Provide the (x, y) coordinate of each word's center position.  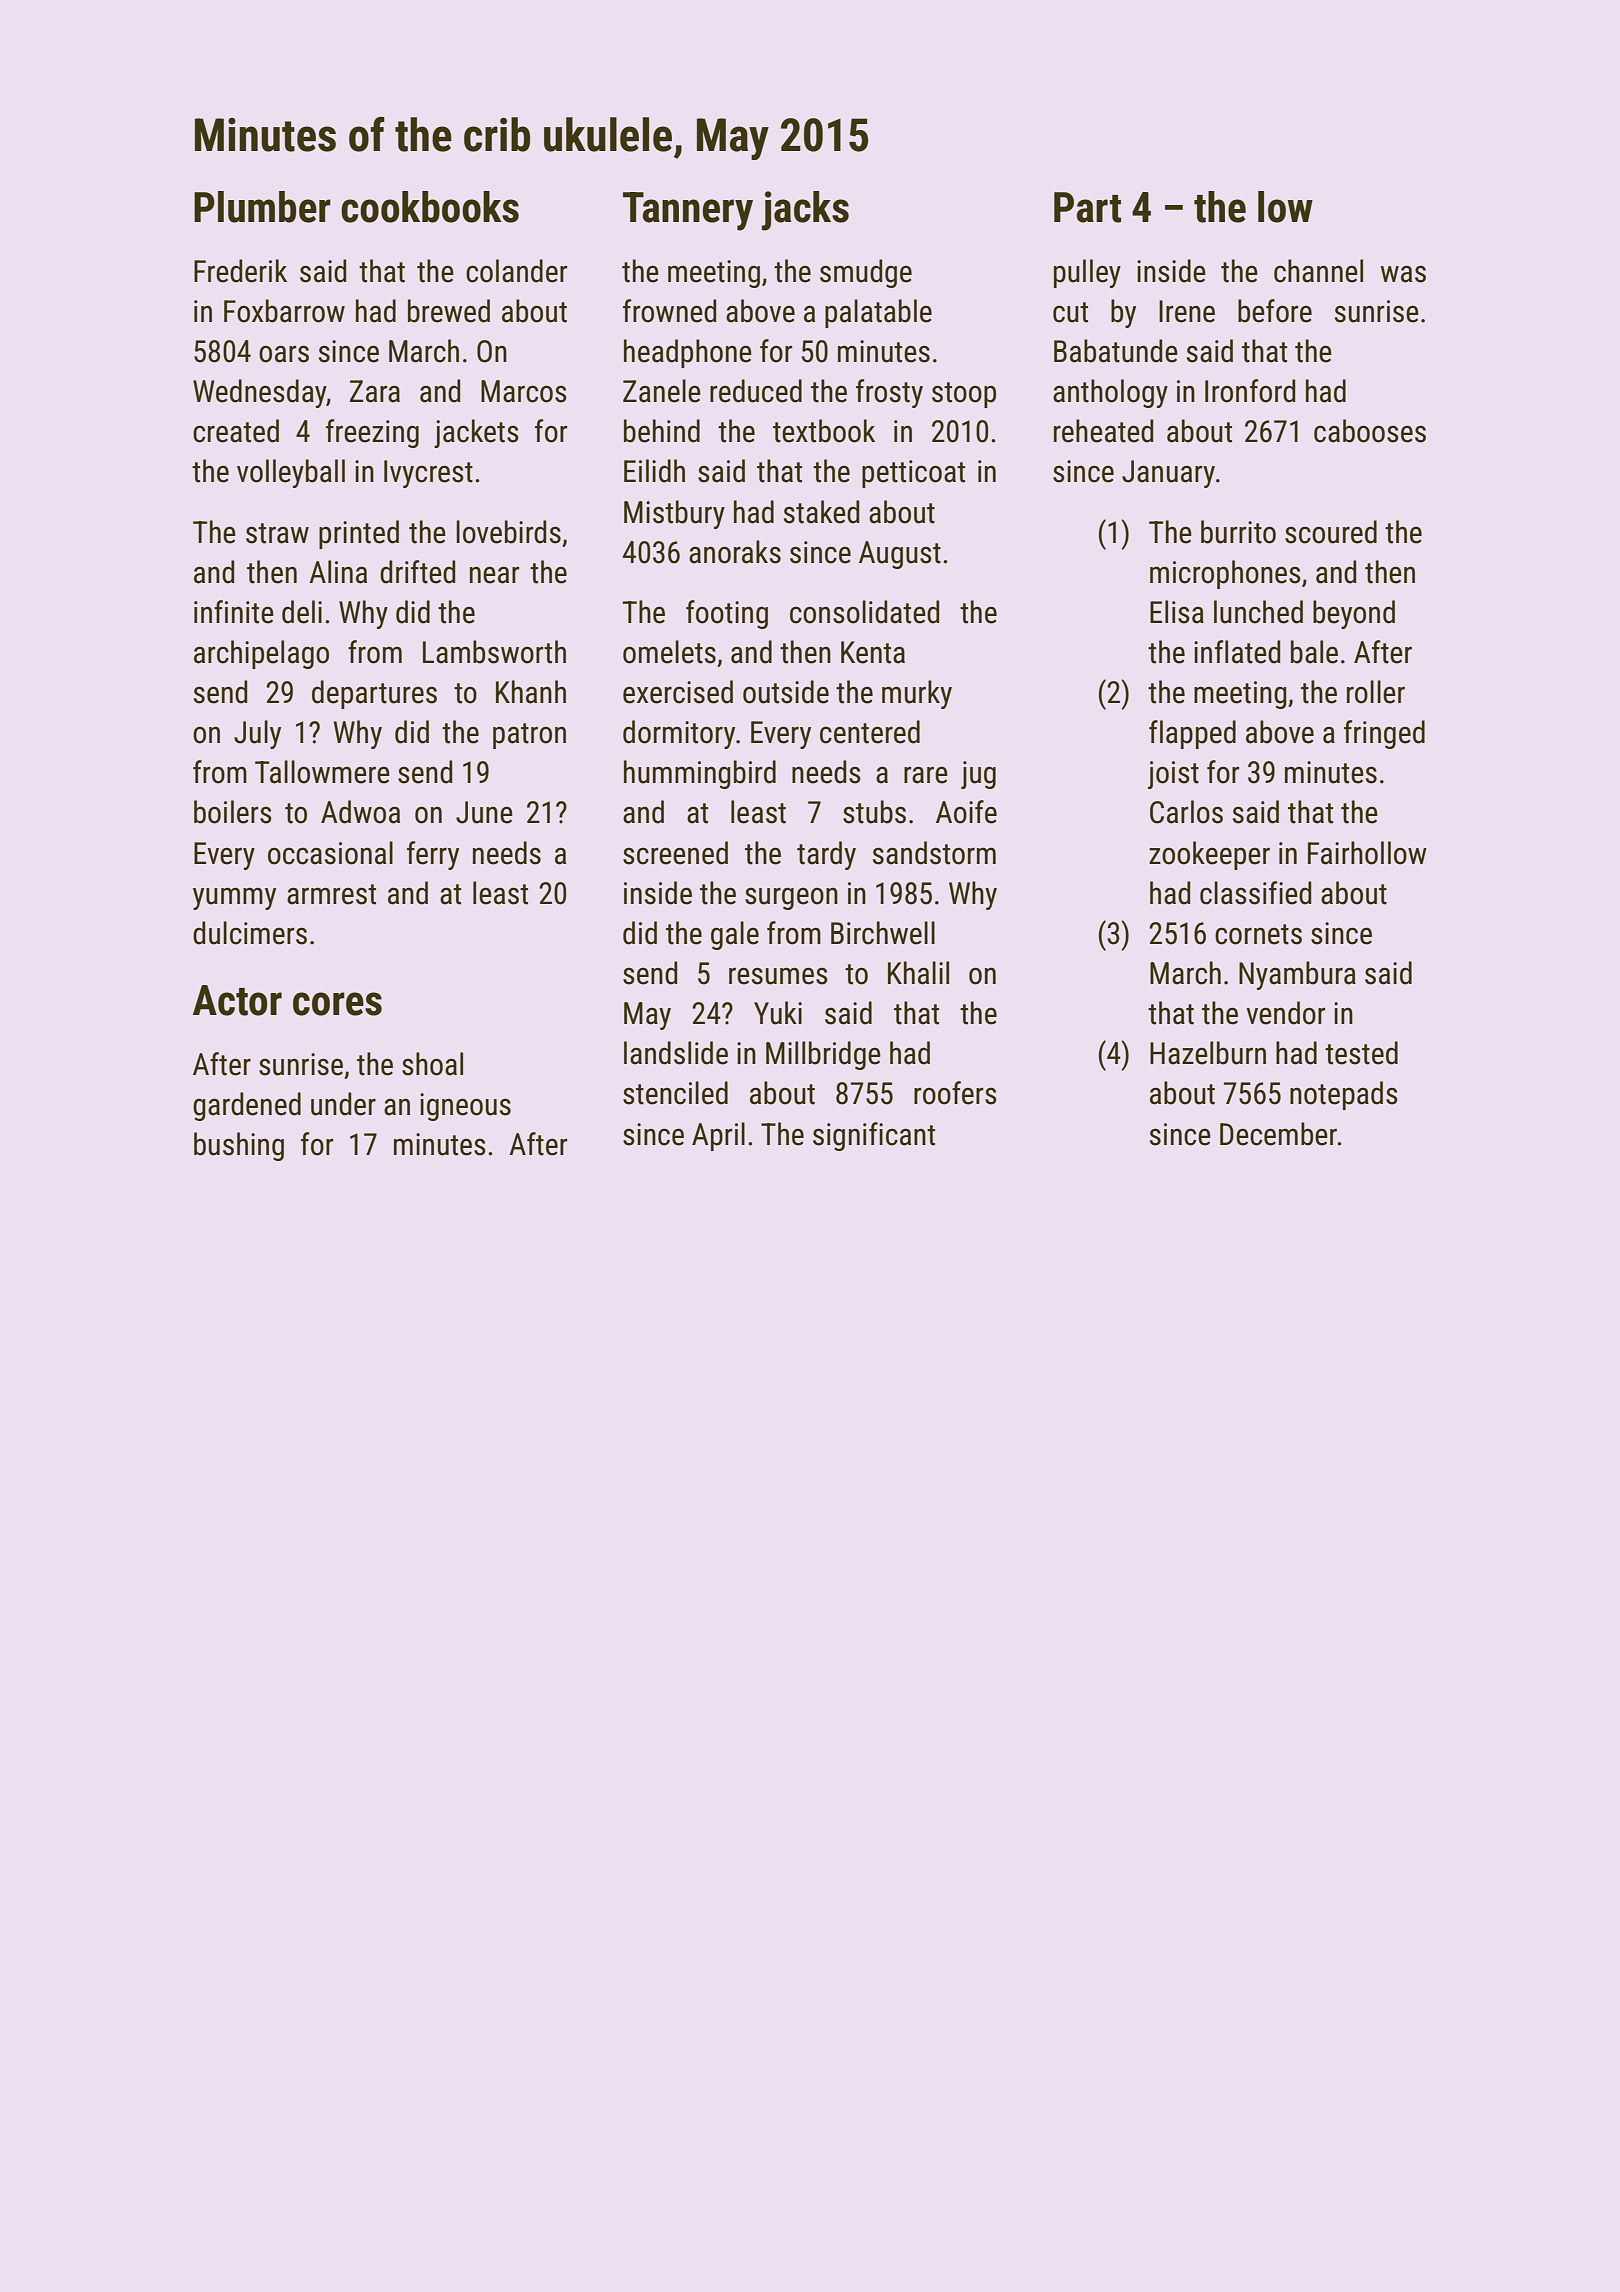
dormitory (679, 734)
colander (517, 271)
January (1168, 474)
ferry (433, 855)
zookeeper (1209, 855)
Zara (375, 391)
